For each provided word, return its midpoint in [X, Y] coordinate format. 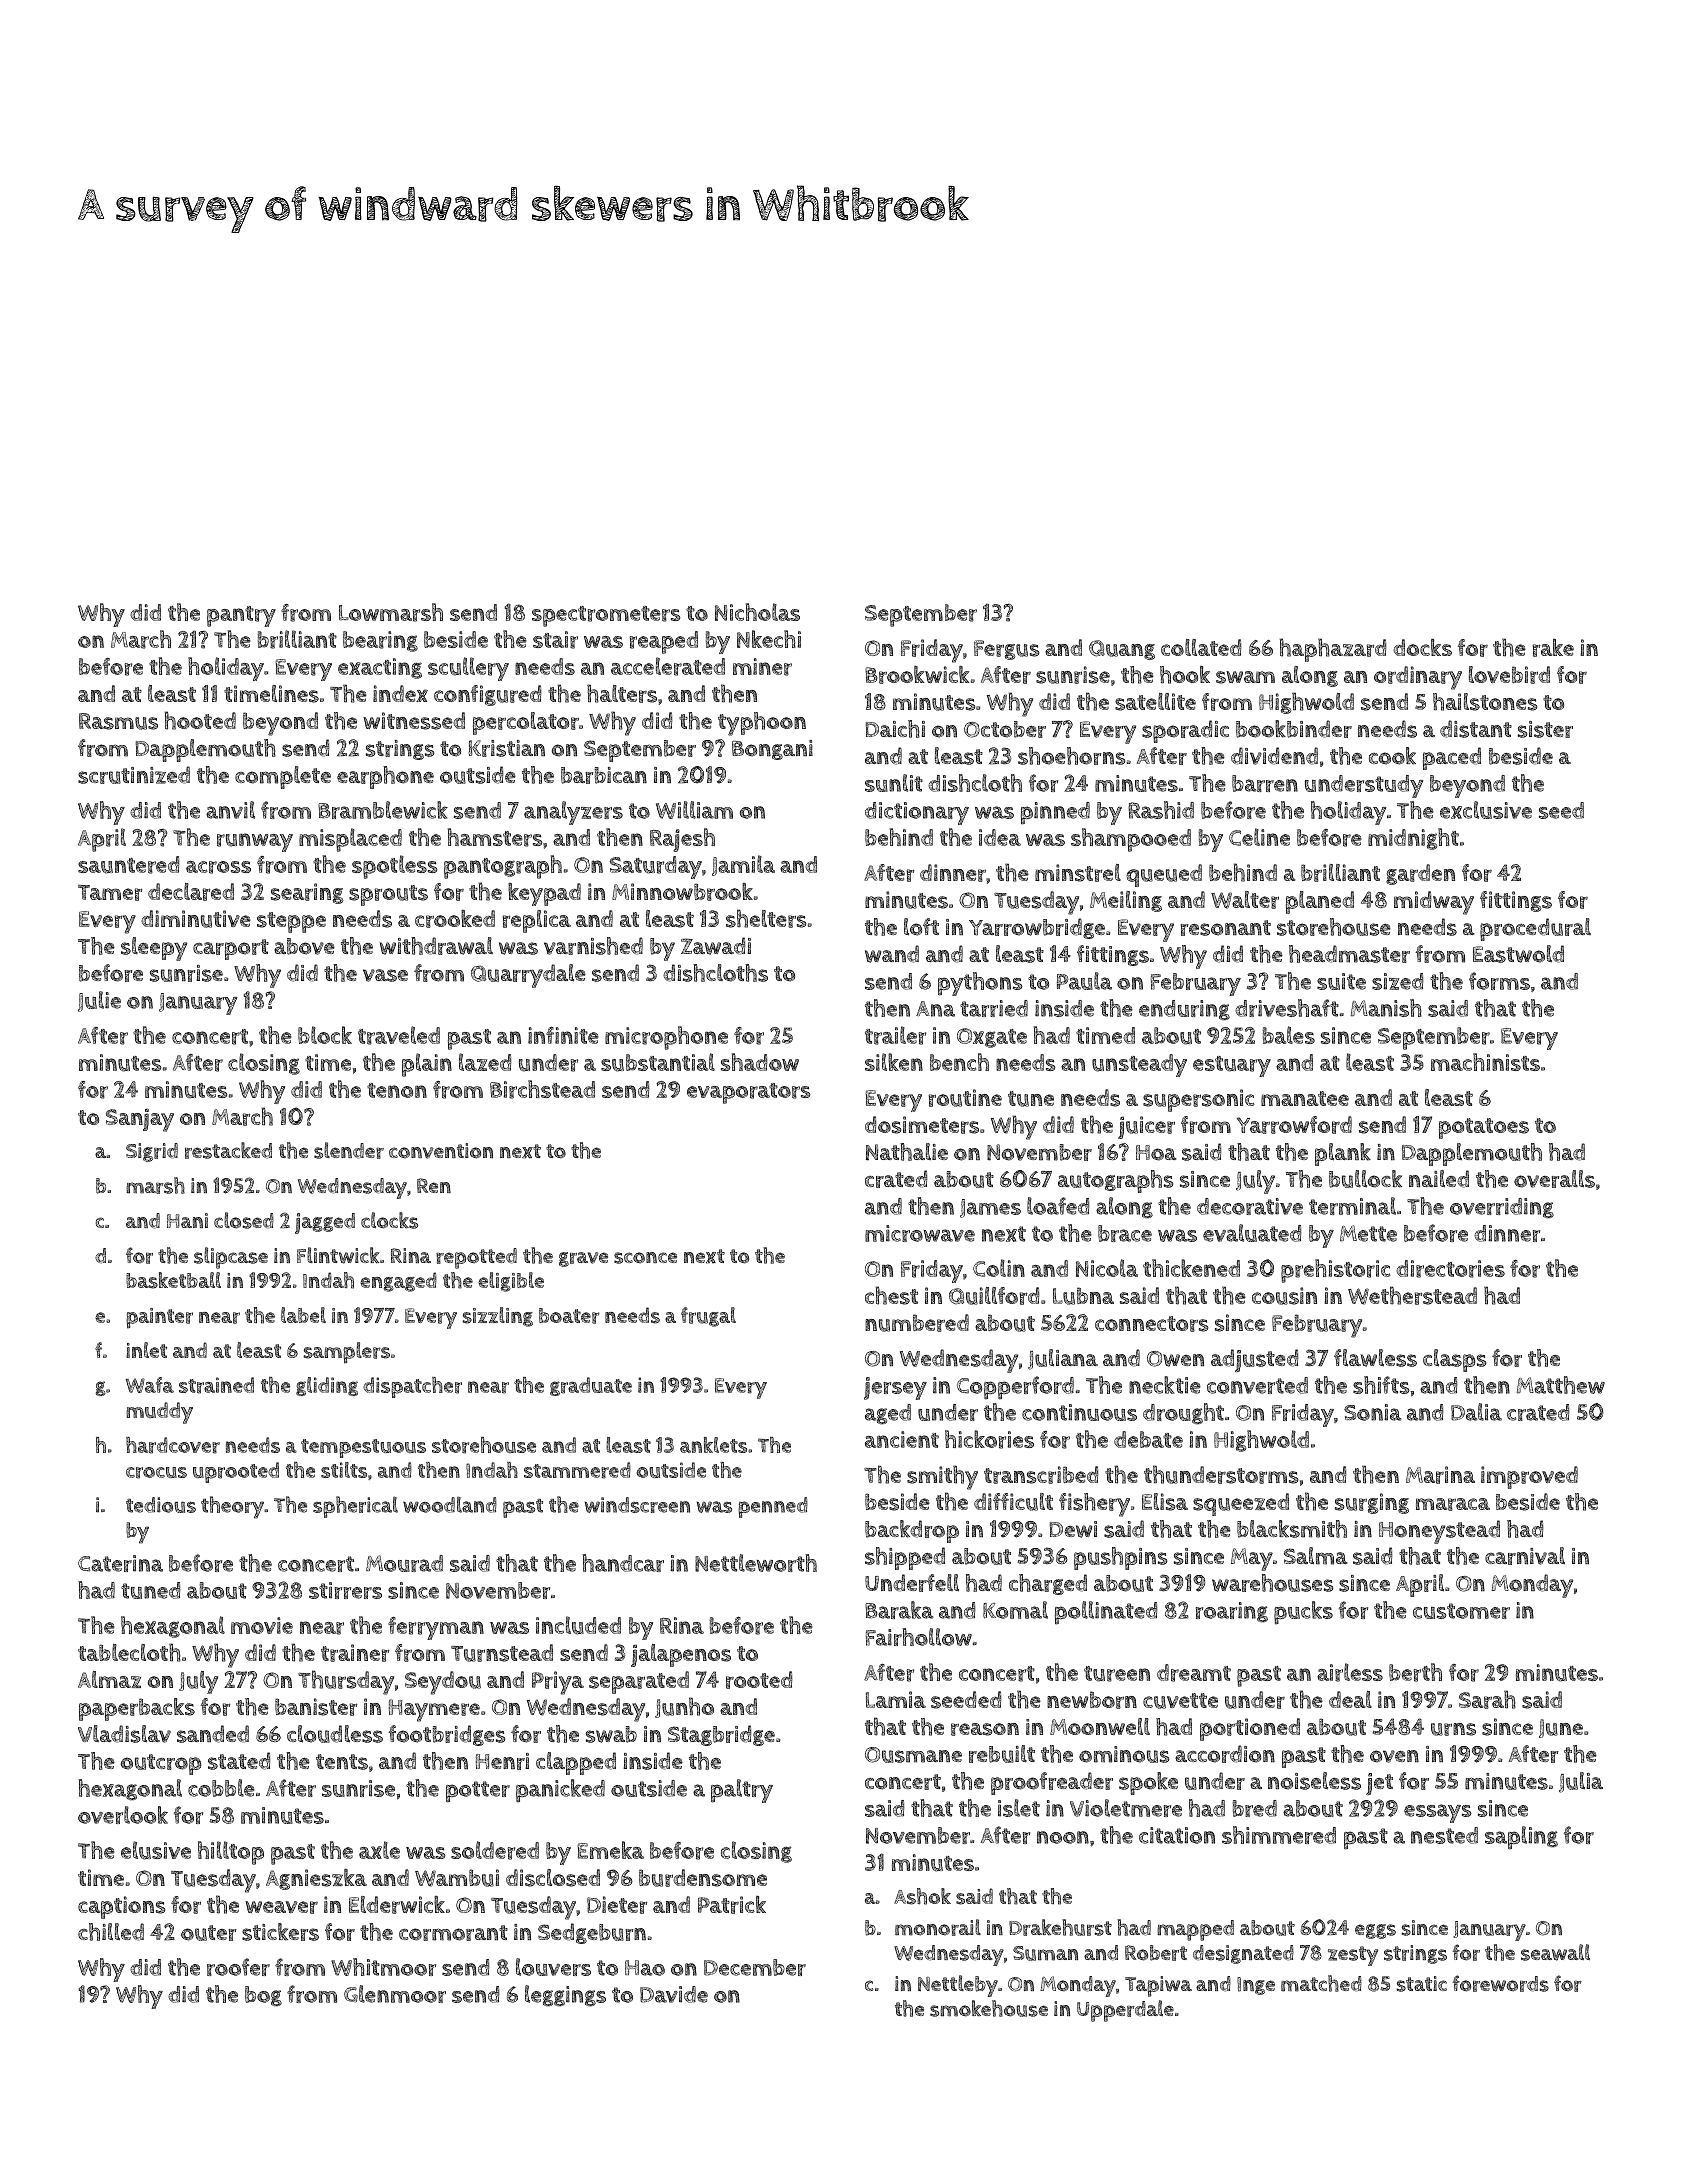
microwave [920, 1233]
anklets [713, 1445]
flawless [1375, 1358]
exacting [380, 668]
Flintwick [338, 1255]
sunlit [894, 783]
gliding [327, 1386]
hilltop [231, 1853]
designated [1243, 1954]
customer [1461, 1611]
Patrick [732, 1905]
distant [1476, 729]
